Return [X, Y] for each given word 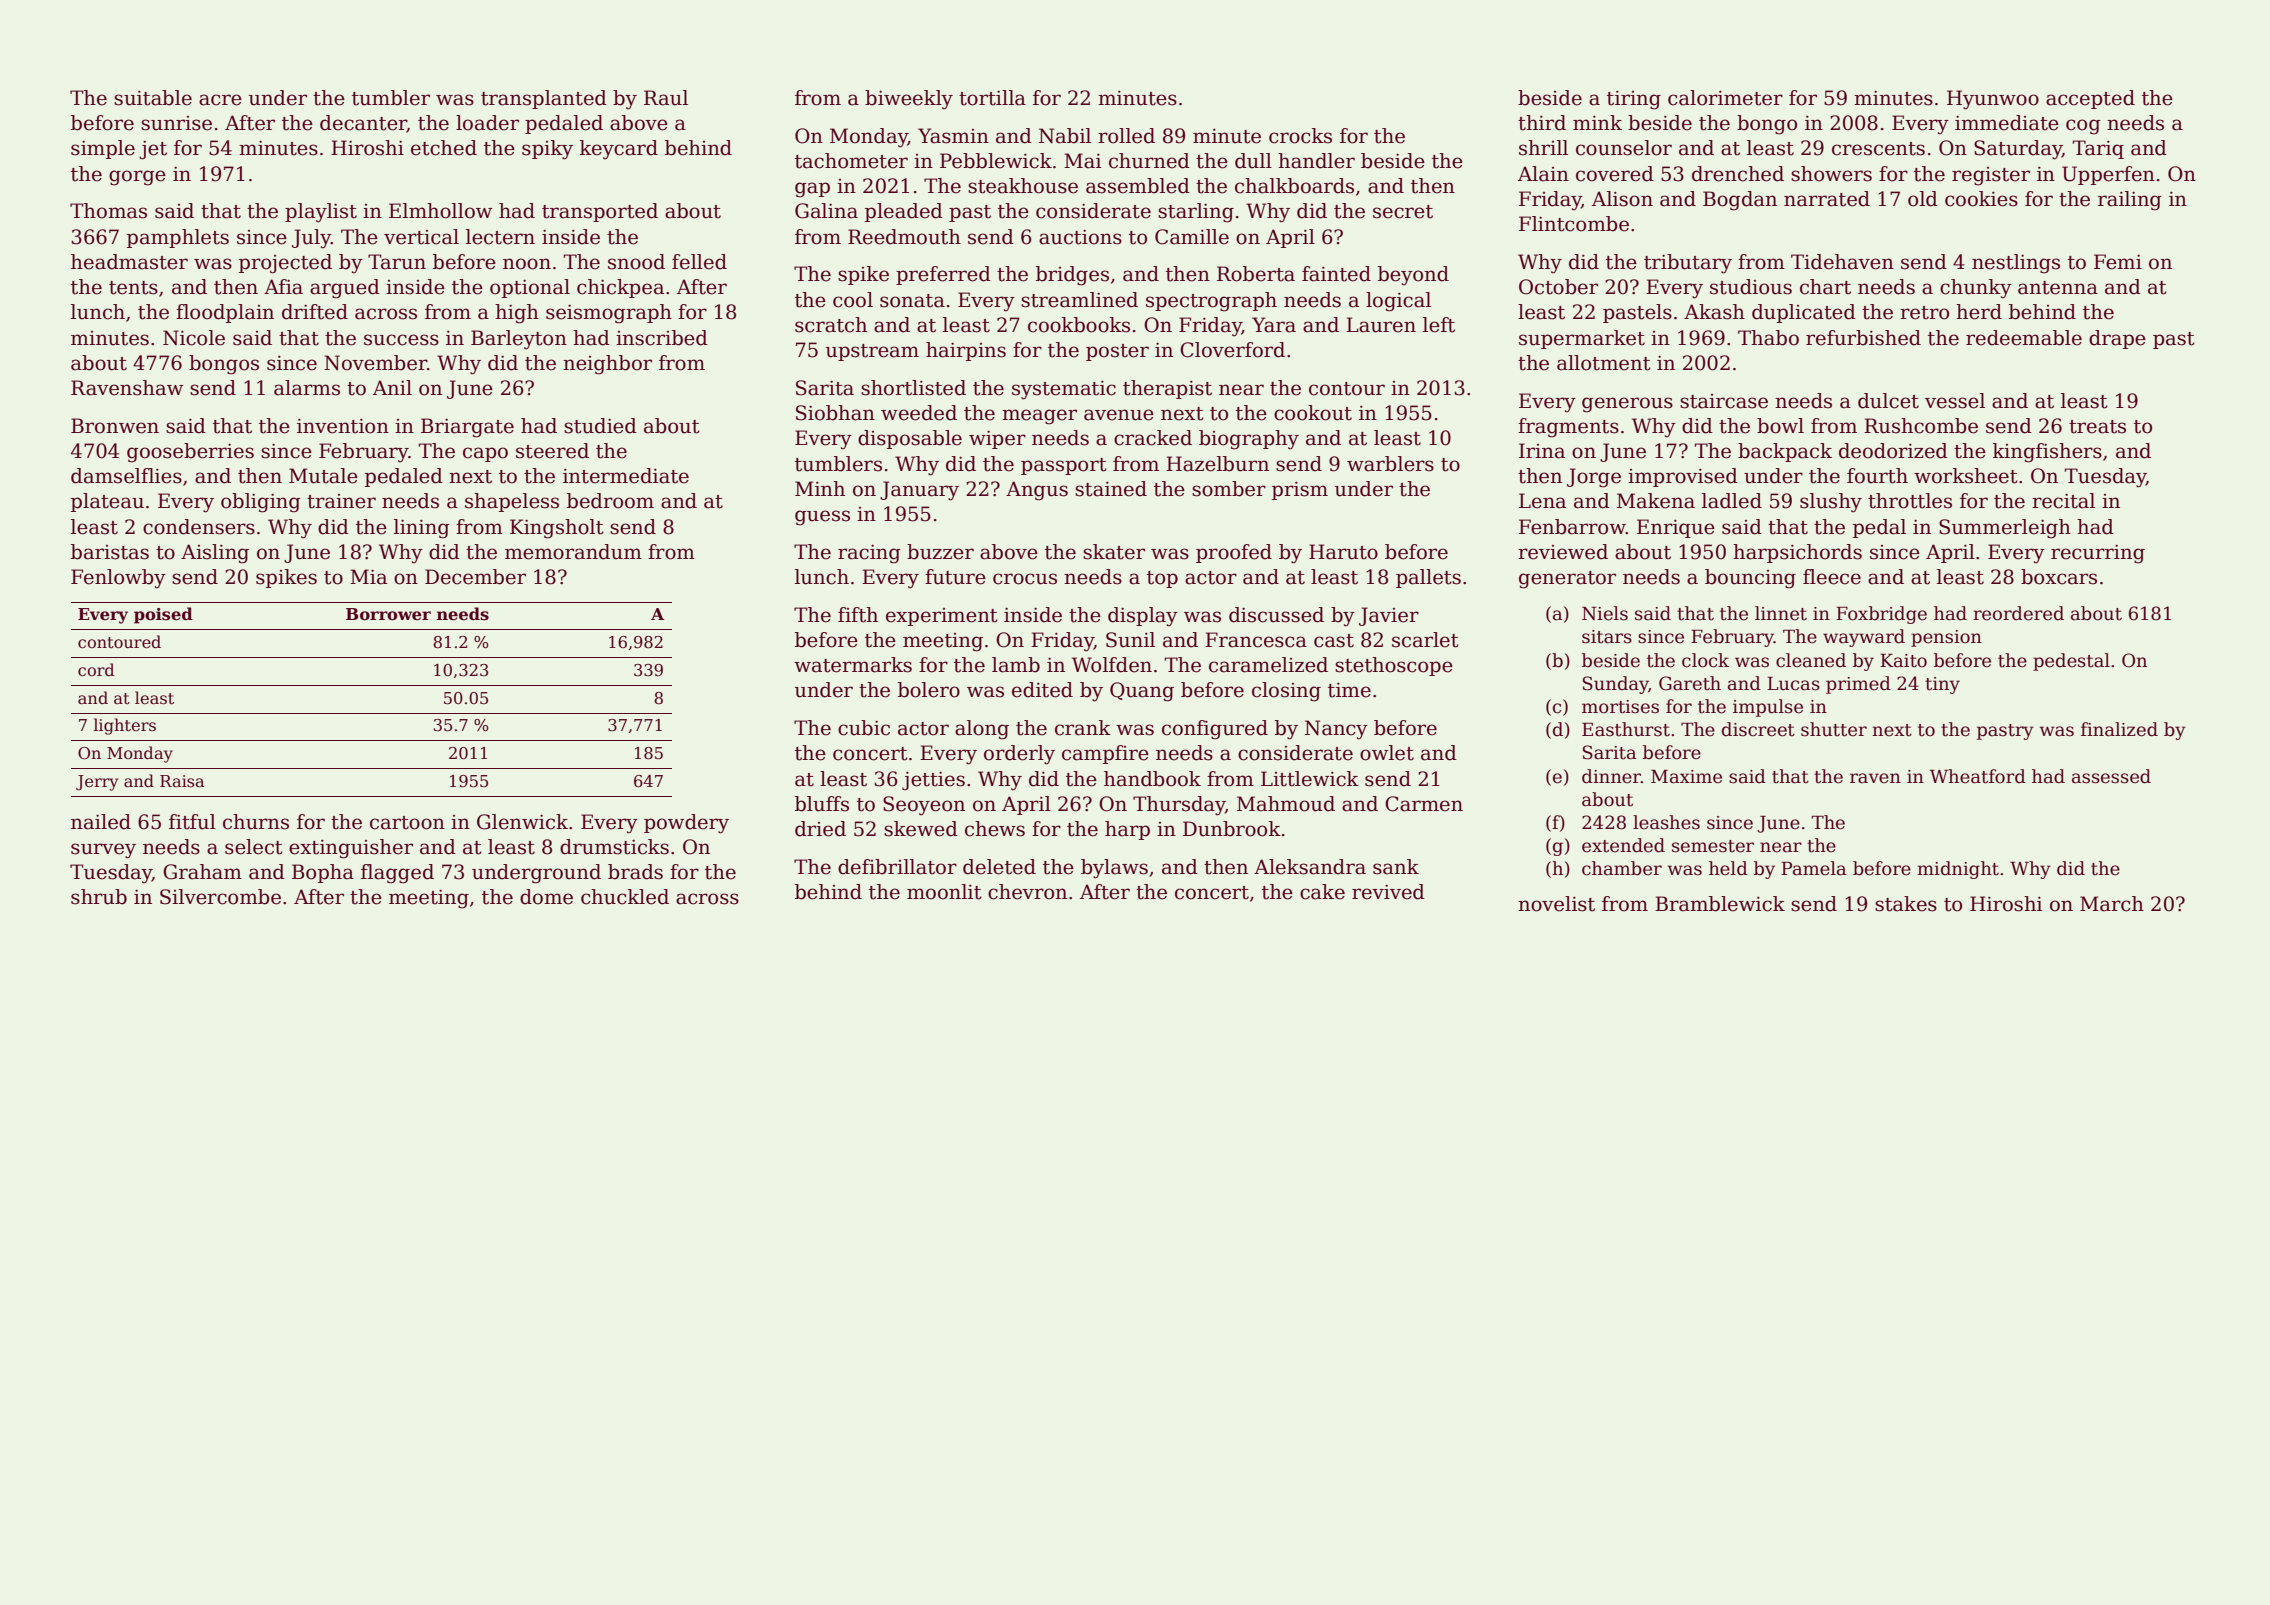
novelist [1556, 904]
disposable [910, 439]
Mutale [323, 476]
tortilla [992, 98]
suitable [153, 98]
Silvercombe [220, 897]
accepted [2090, 99]
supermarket [1582, 339]
